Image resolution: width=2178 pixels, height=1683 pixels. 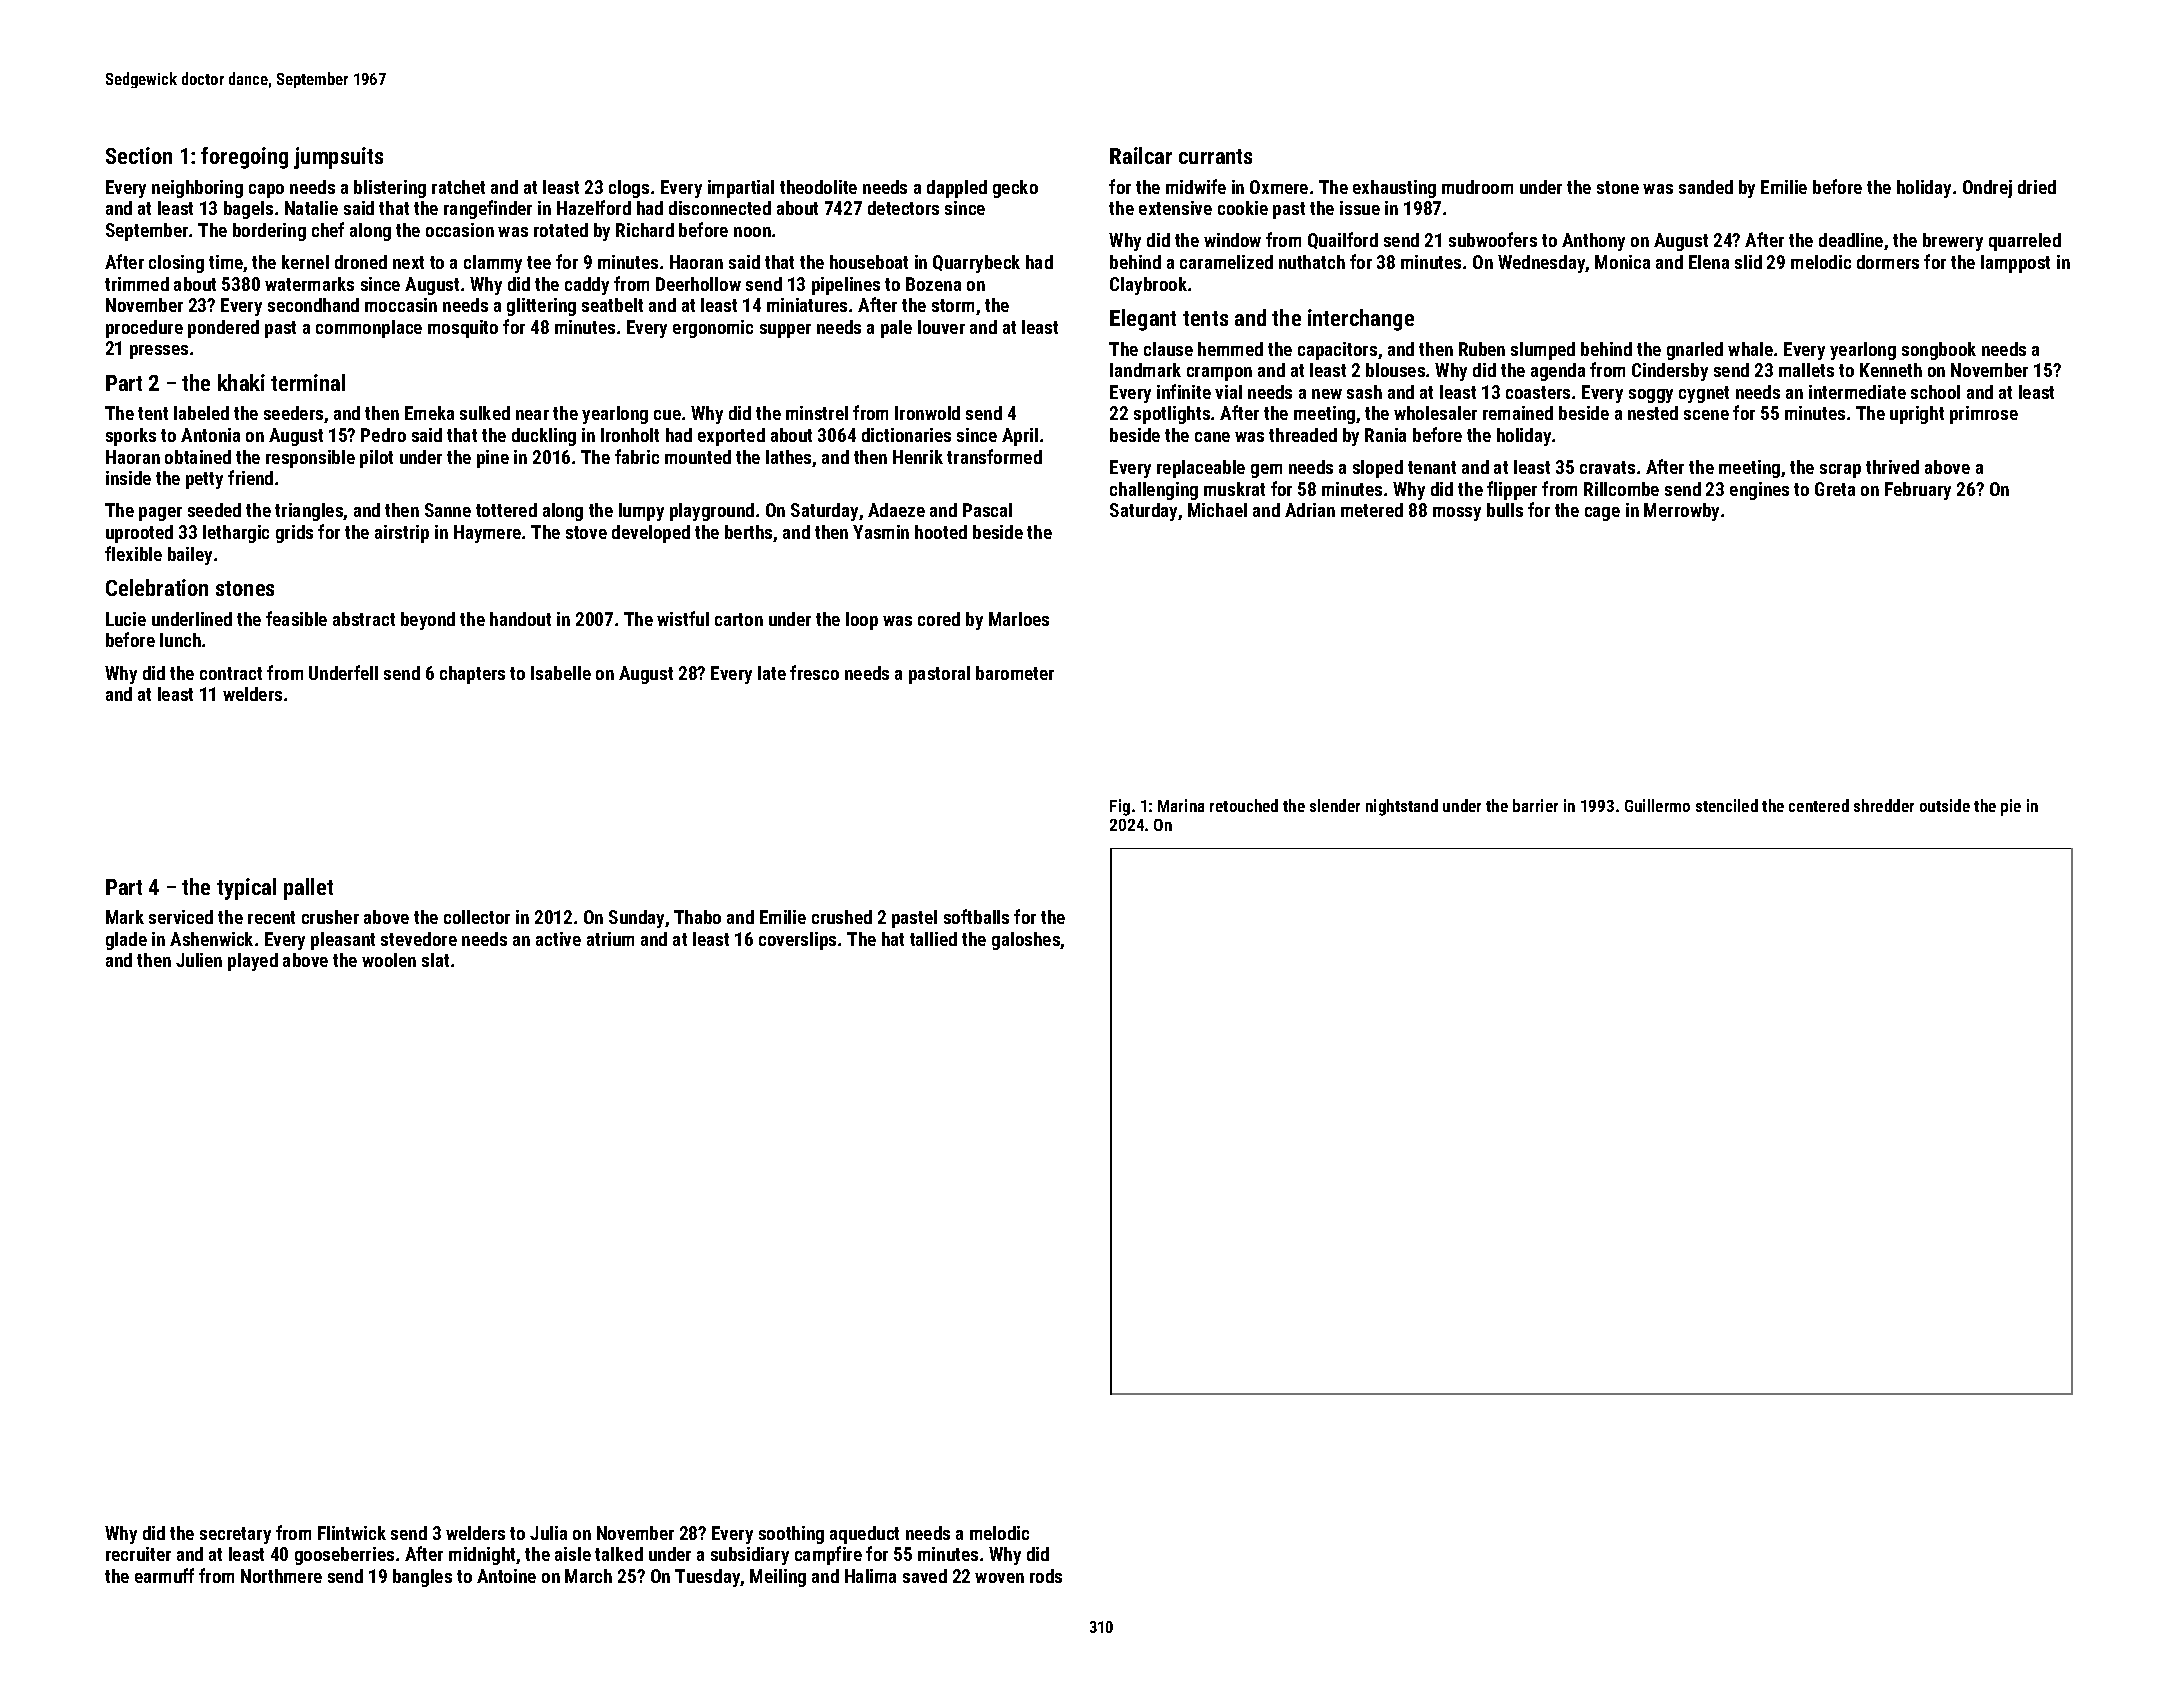 What do you see at coordinates (842, 917) in the page?
I see `crushed` at bounding box center [842, 917].
